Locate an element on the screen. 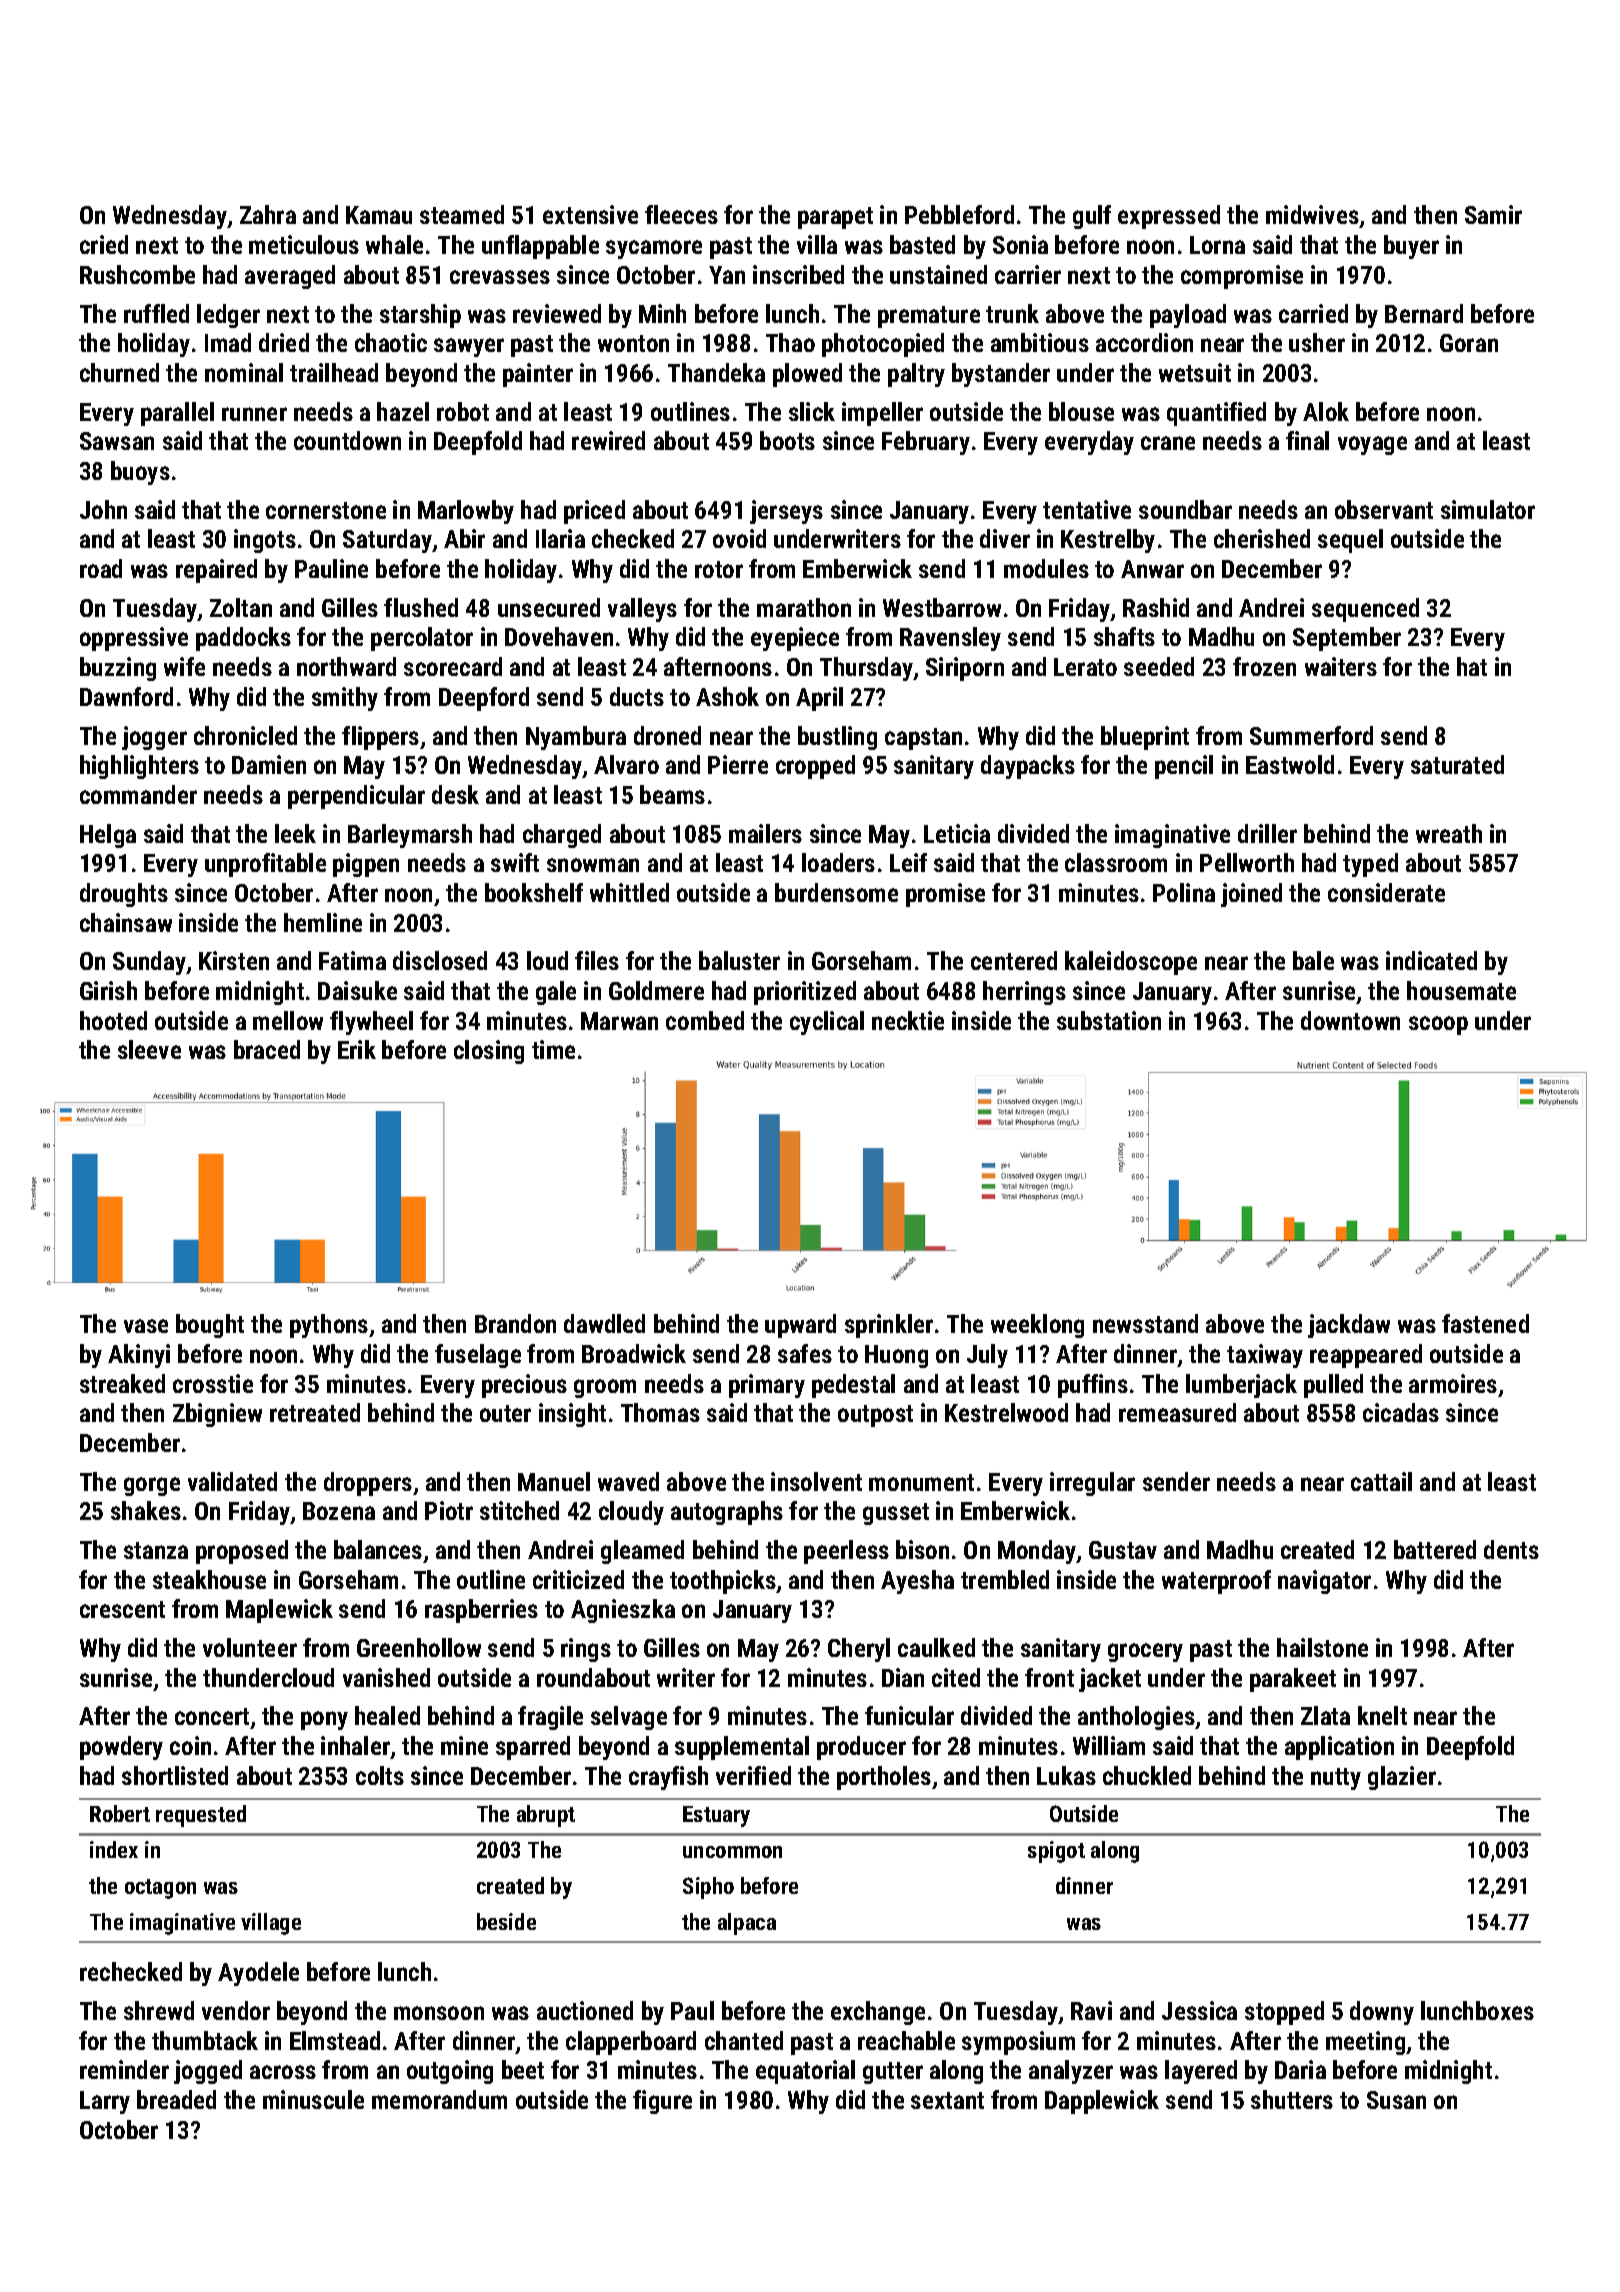 The image size is (1620, 2292). jackdaw is located at coordinates (1349, 1326).
